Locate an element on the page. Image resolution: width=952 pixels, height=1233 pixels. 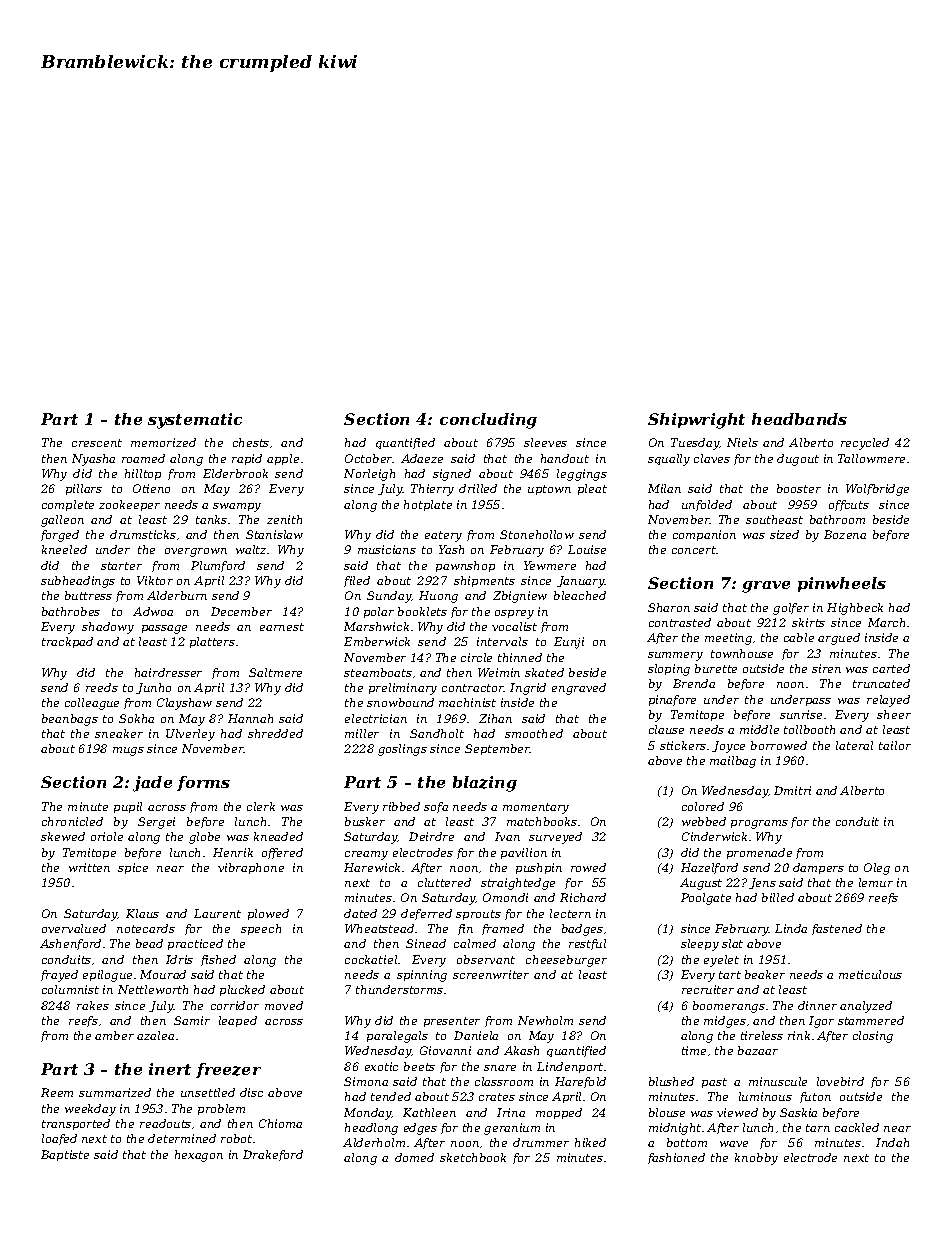
programs is located at coordinates (759, 824).
